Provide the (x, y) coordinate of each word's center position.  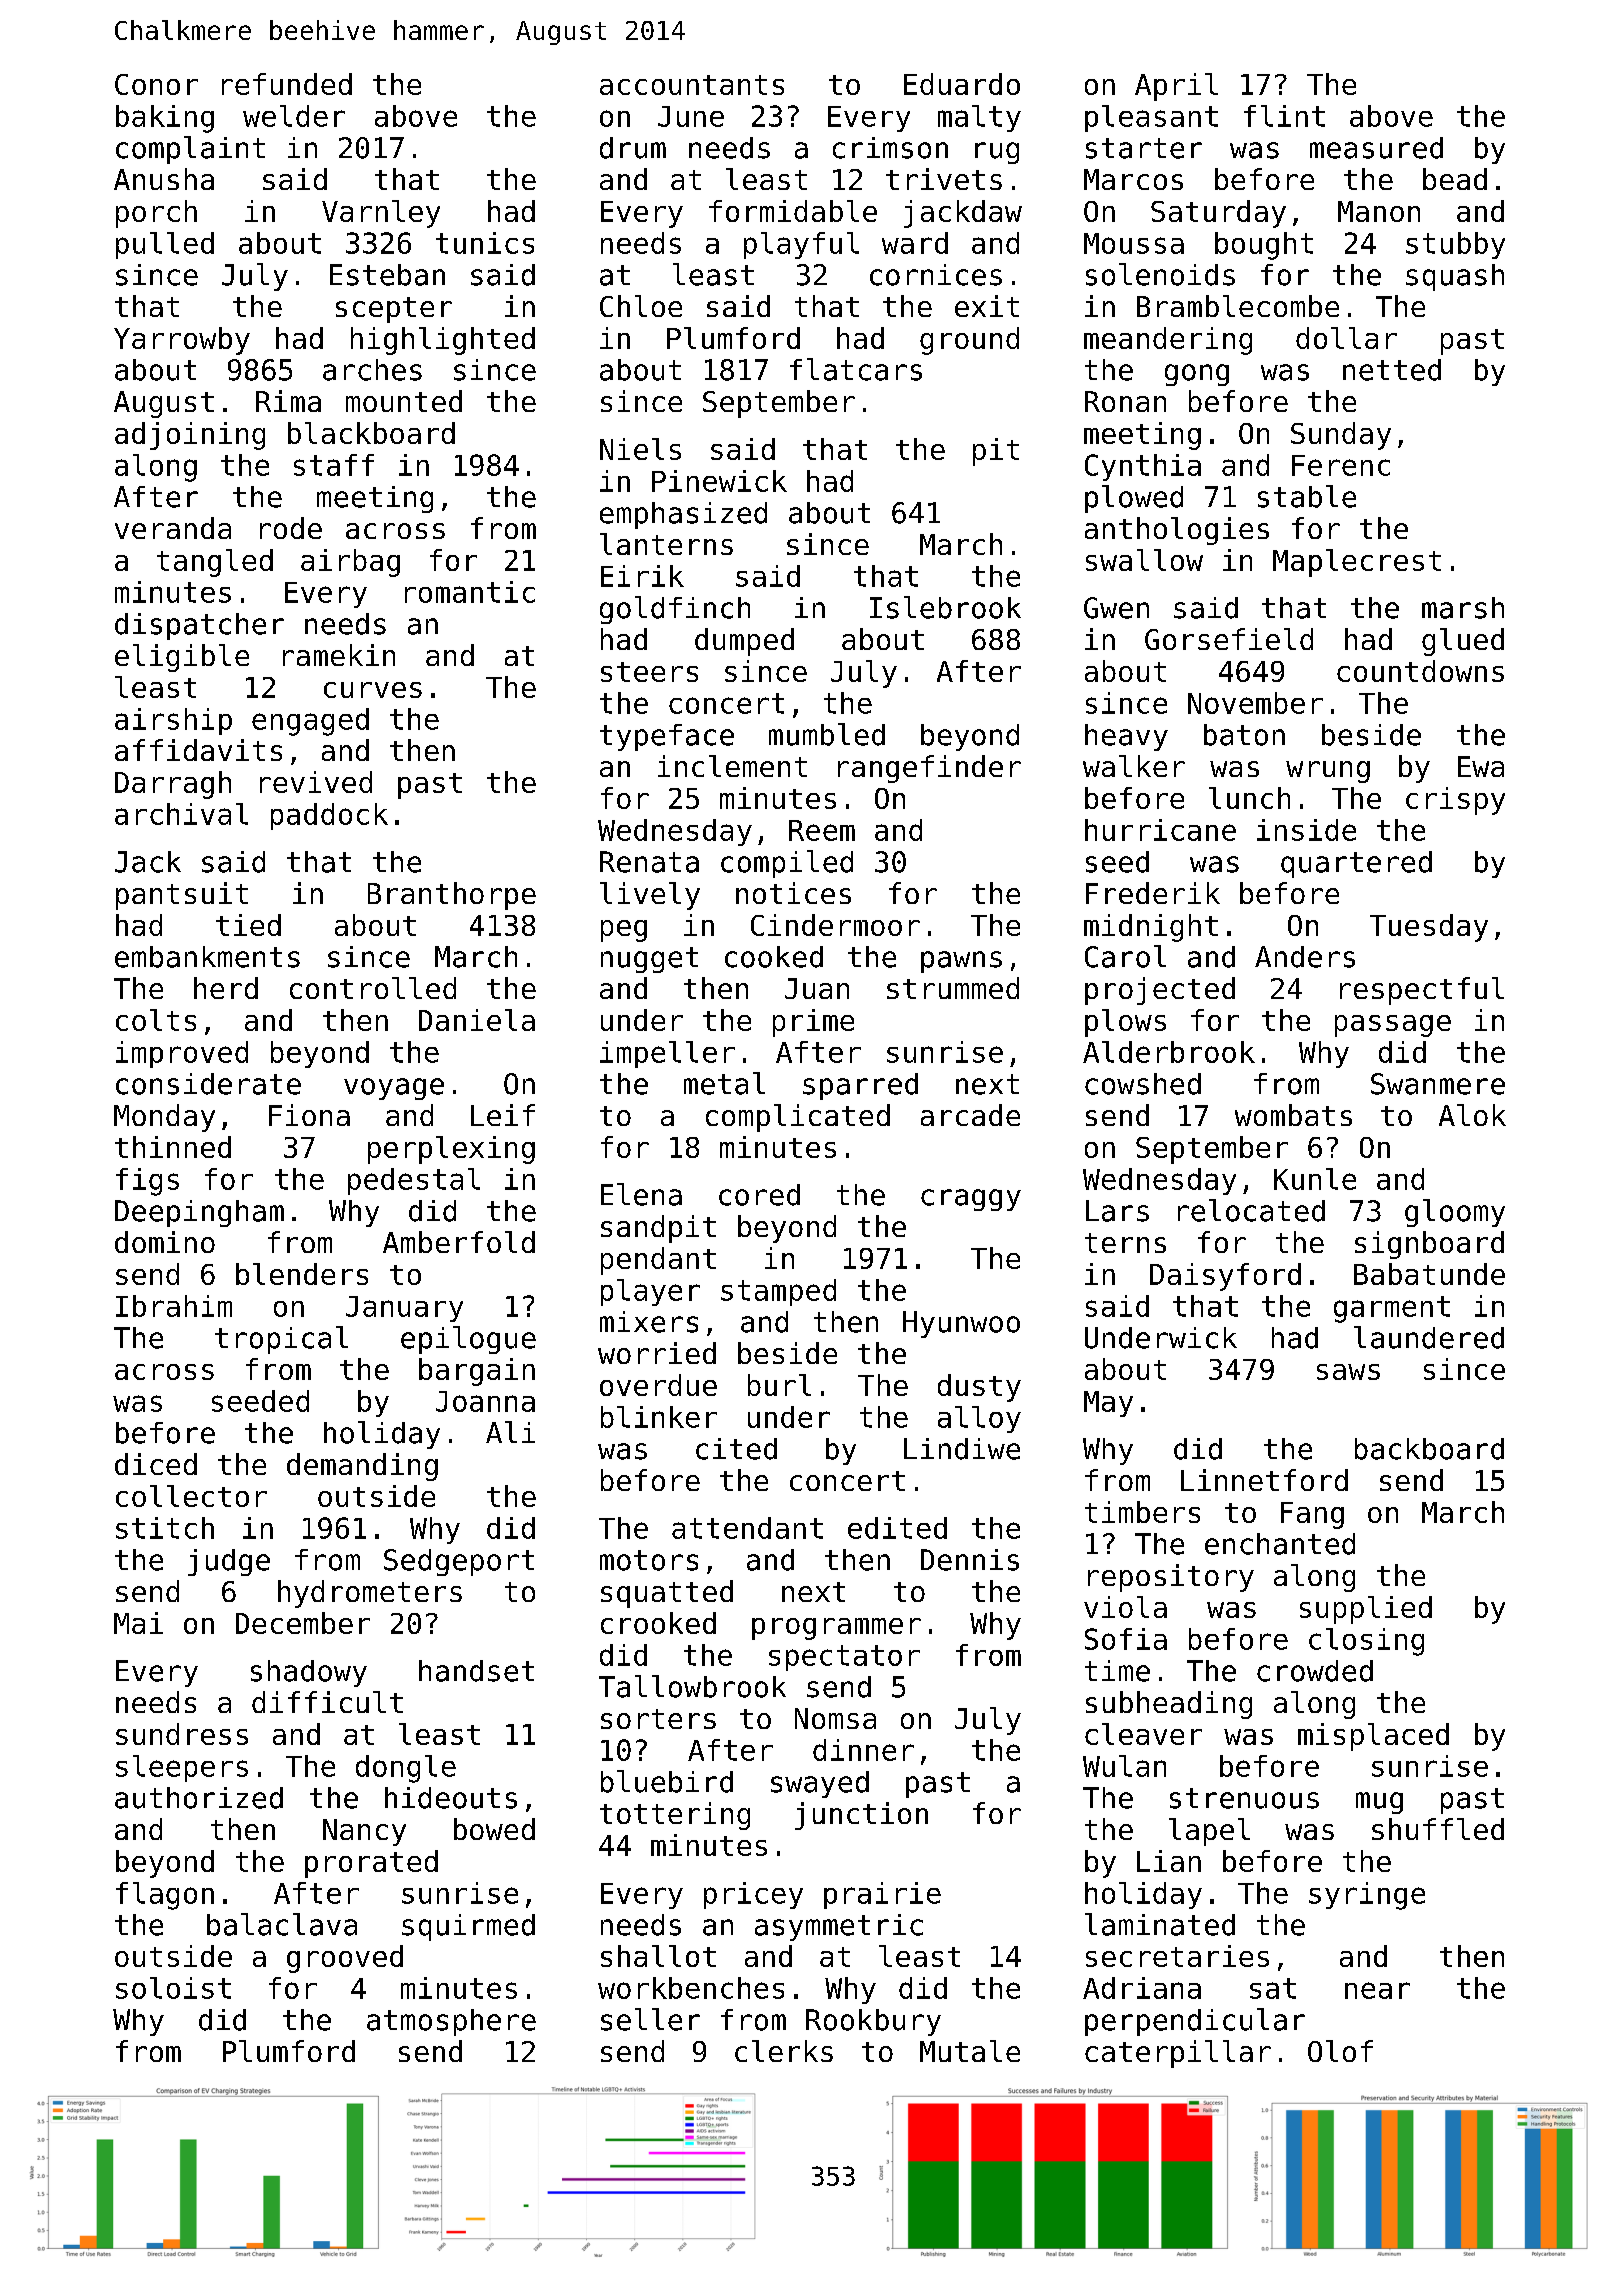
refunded (287, 84)
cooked (774, 957)
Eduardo (962, 84)
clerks (784, 2051)
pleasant (1151, 118)
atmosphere (451, 2022)
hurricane (1160, 830)
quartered (1356, 864)
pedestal (414, 1181)
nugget (649, 960)
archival (181, 814)
